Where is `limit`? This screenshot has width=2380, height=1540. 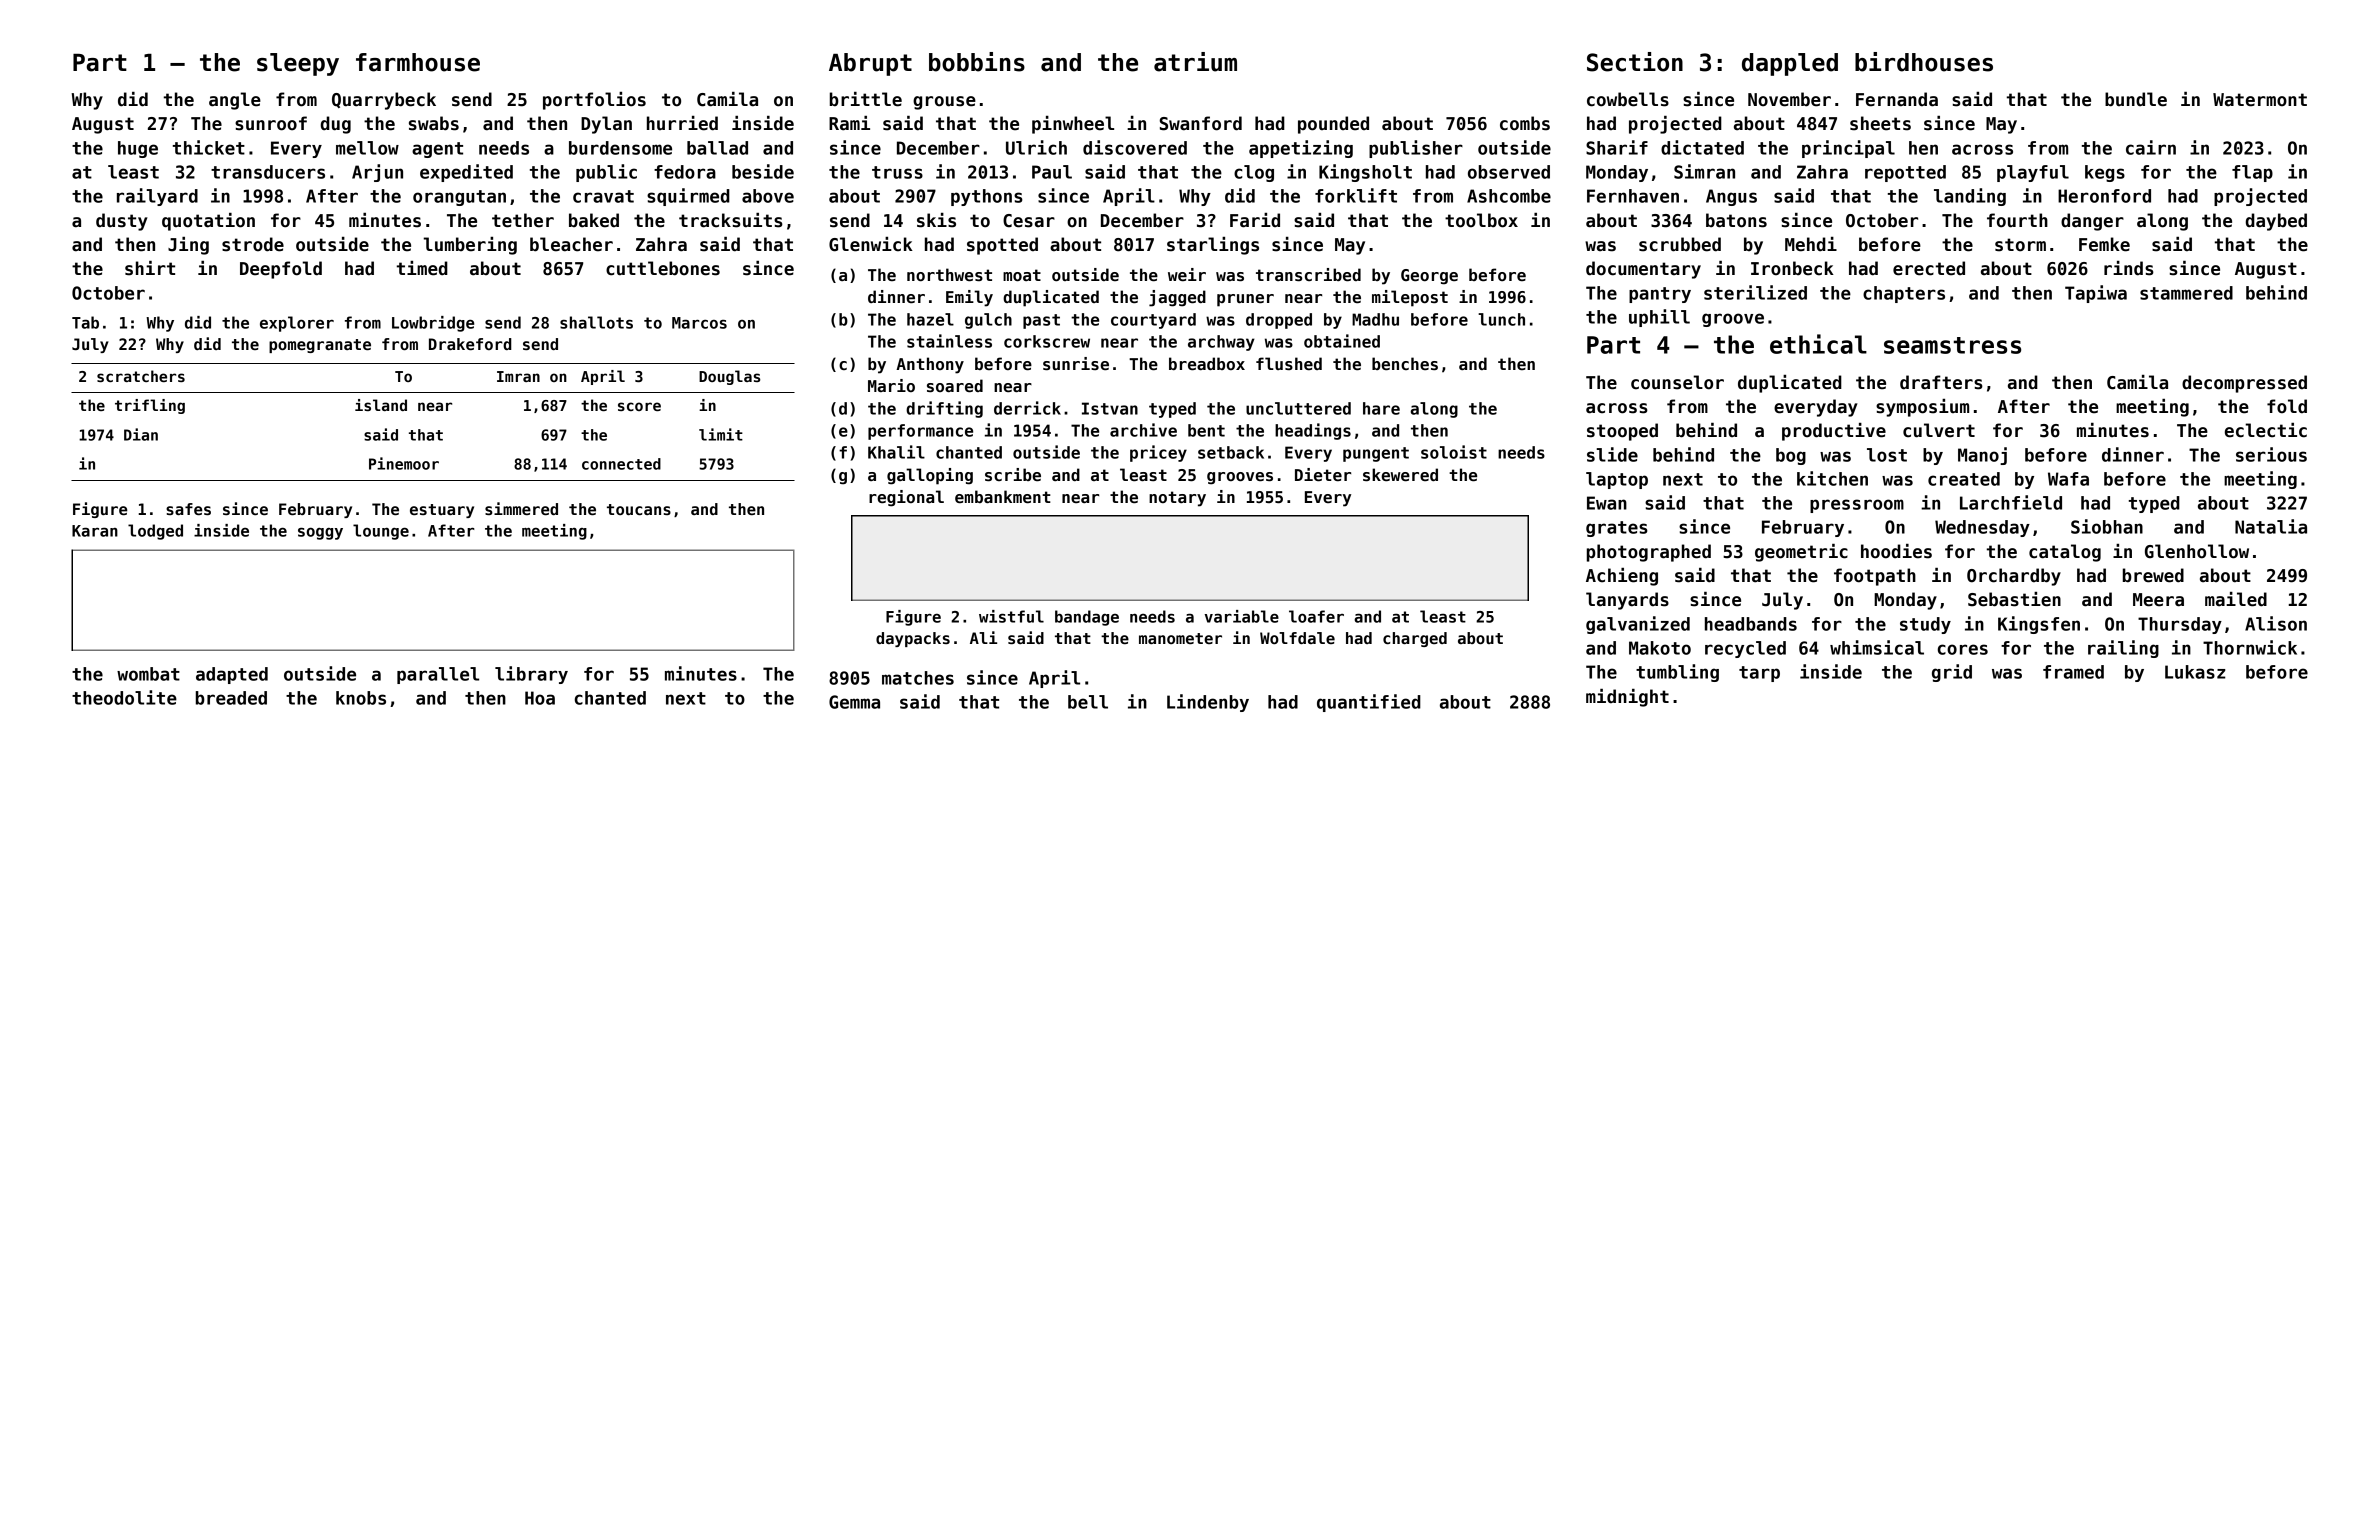
limit is located at coordinates (721, 434).
